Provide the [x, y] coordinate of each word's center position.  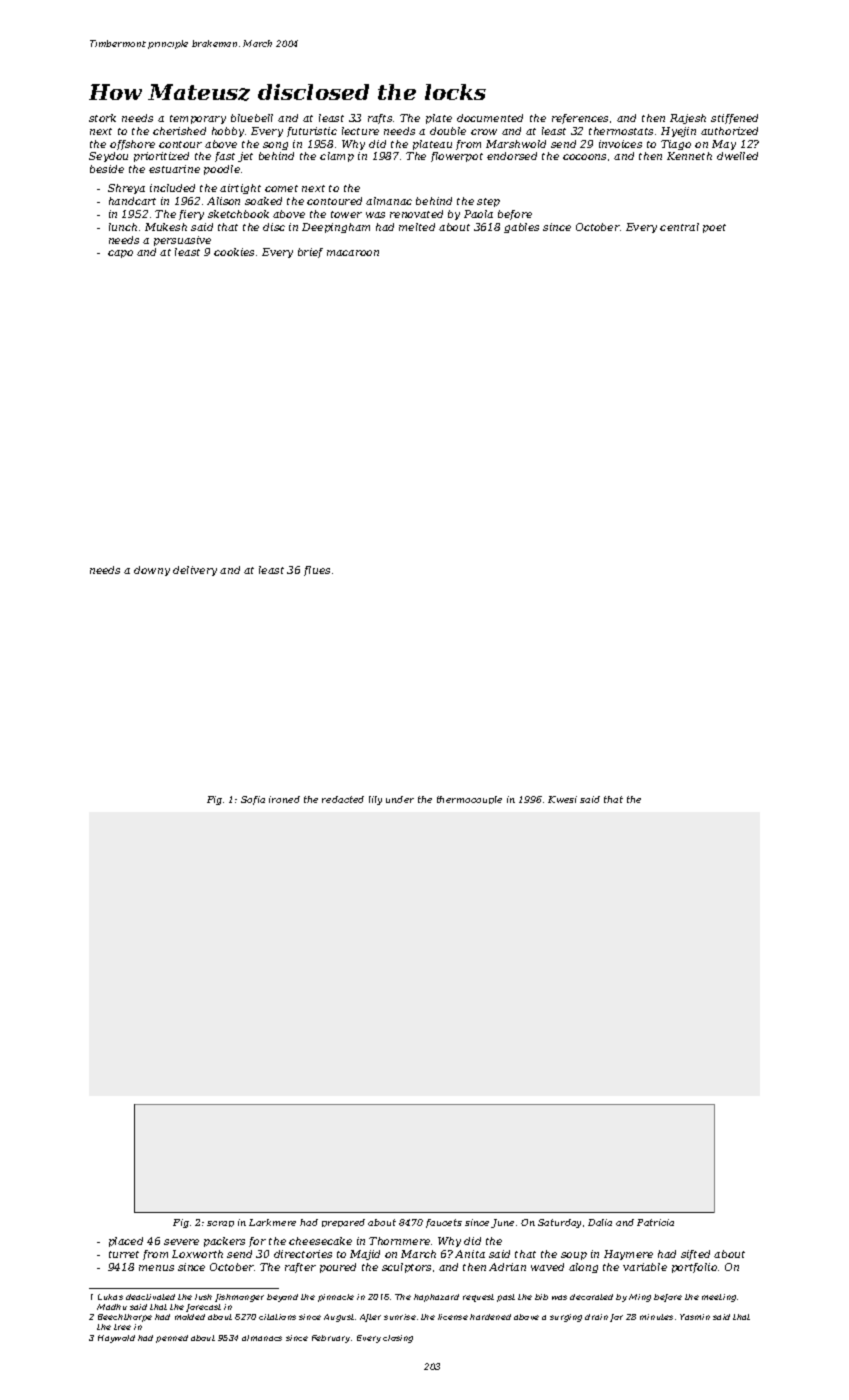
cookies [234, 252]
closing [398, 1339]
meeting [719, 1298]
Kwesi [562, 799]
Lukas [110, 1297]
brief [310, 253]
